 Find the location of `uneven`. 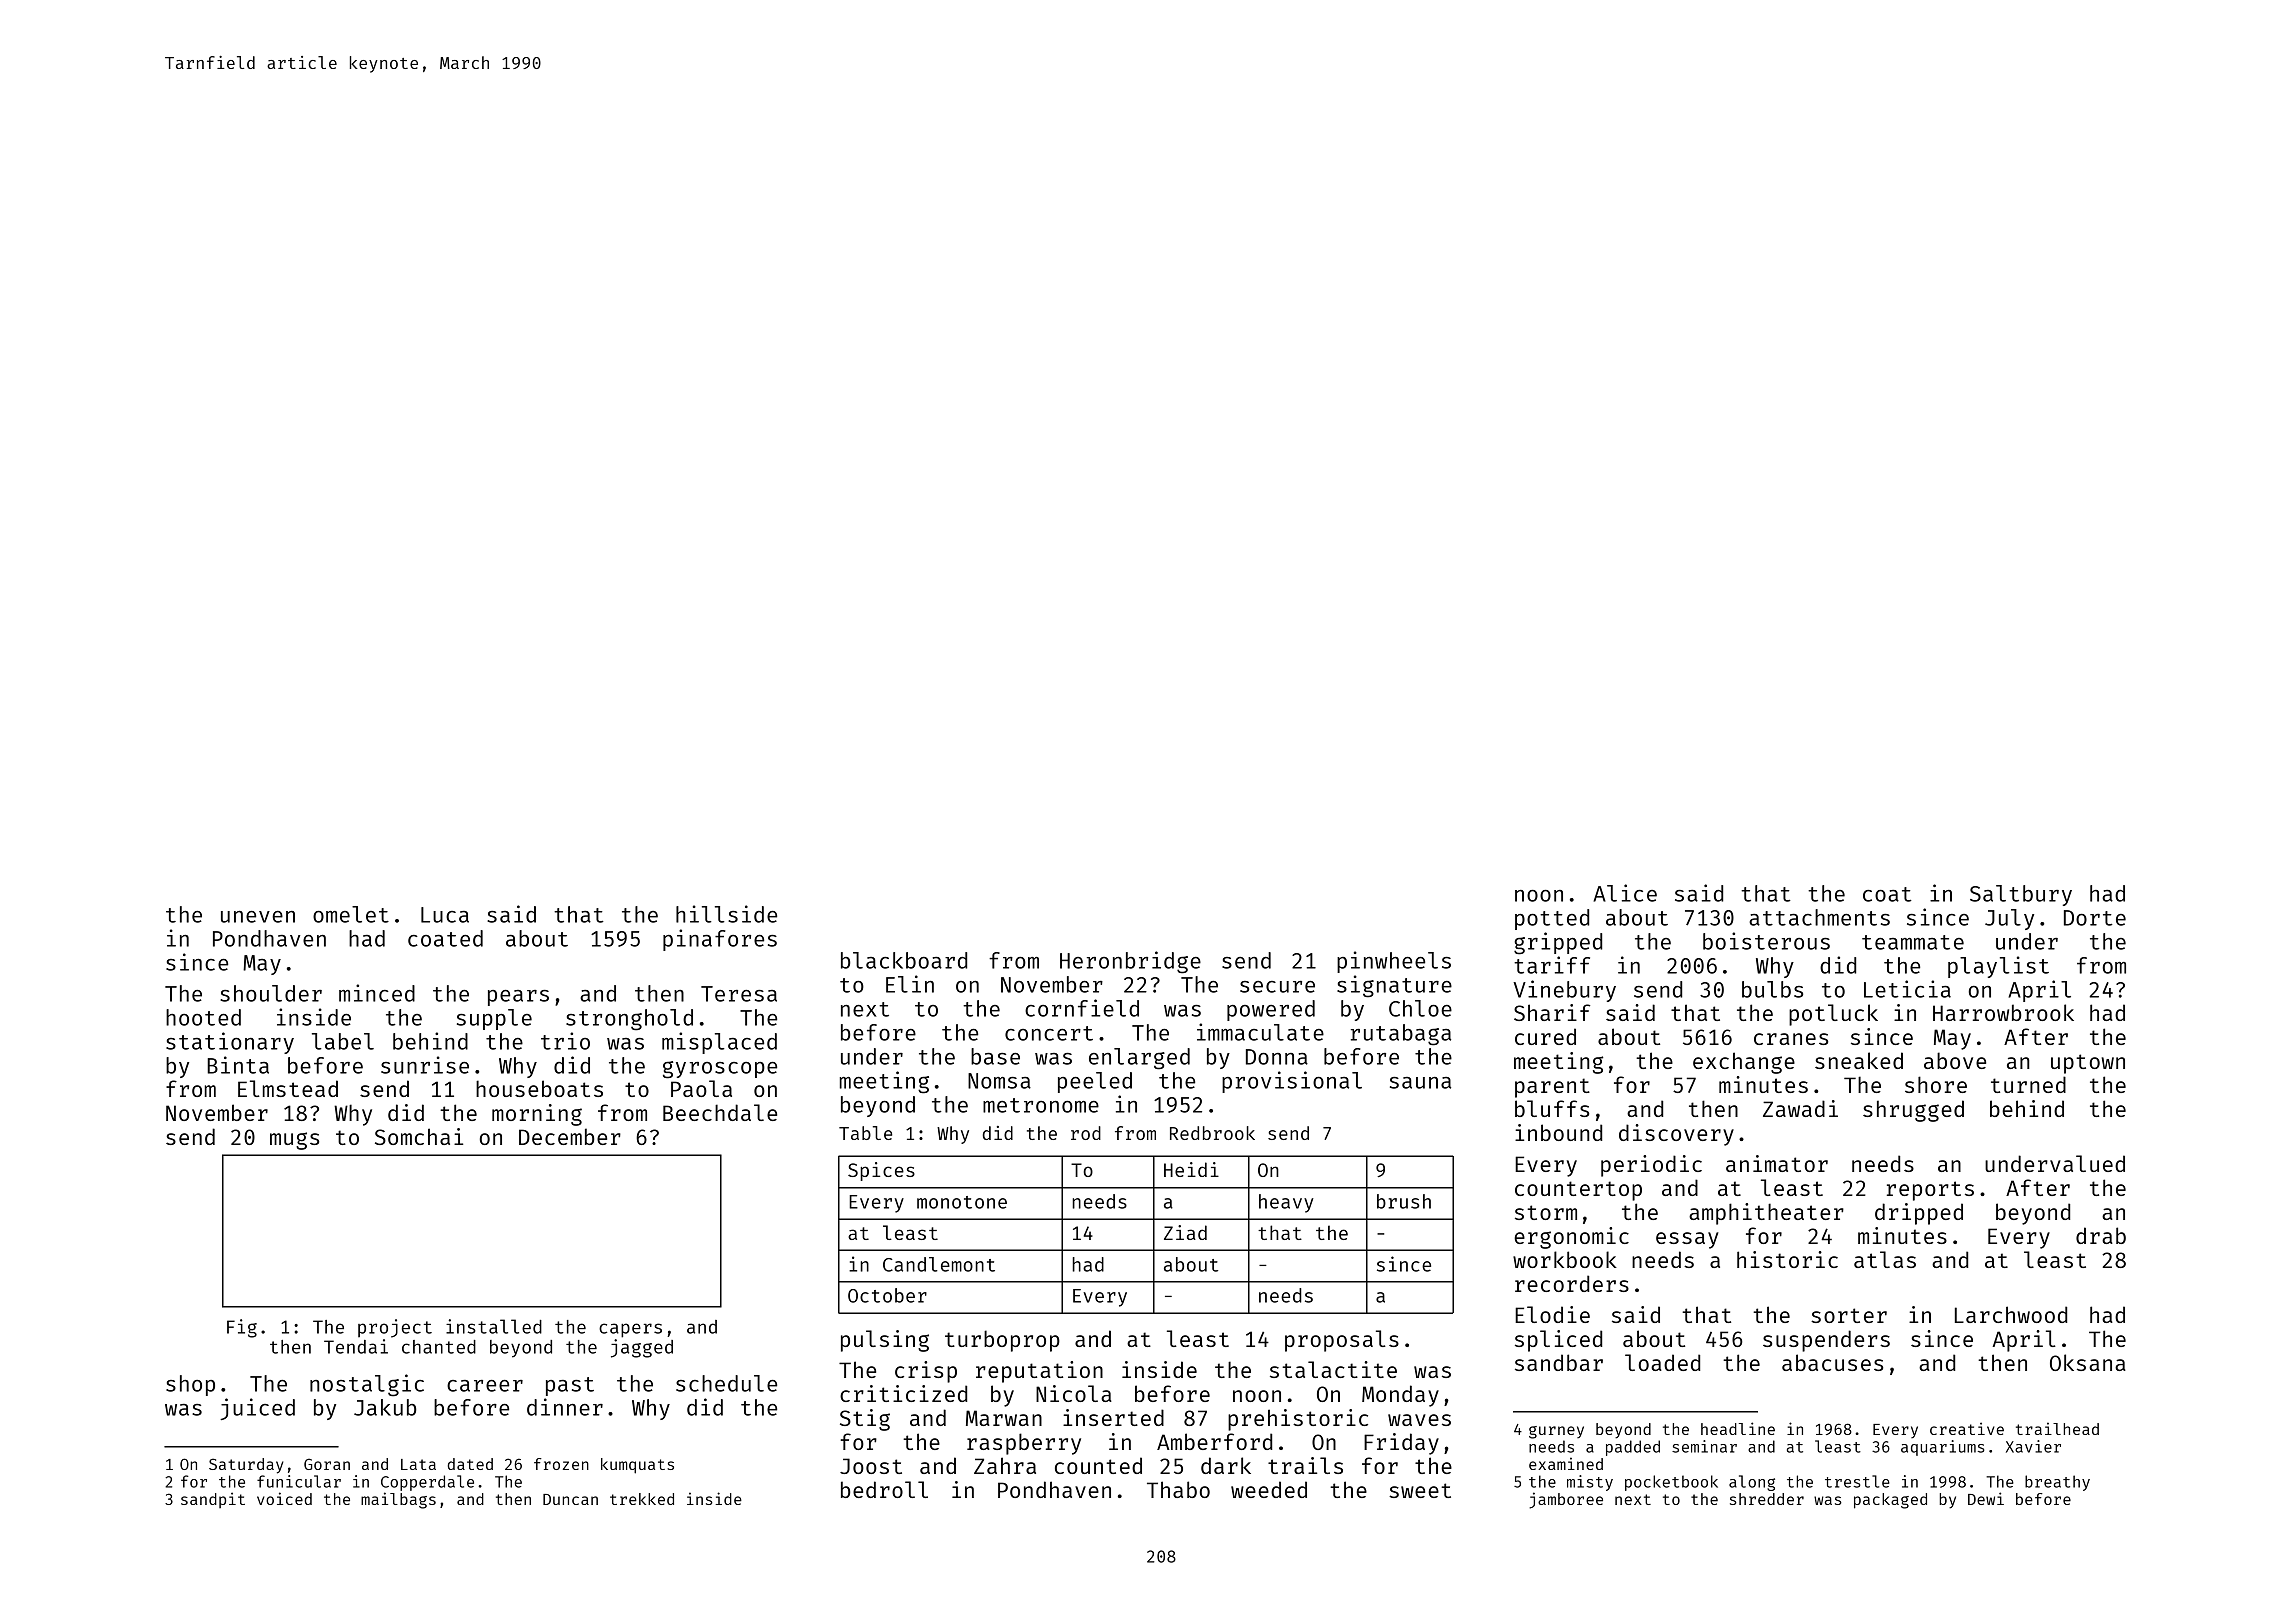

uneven is located at coordinates (258, 917).
